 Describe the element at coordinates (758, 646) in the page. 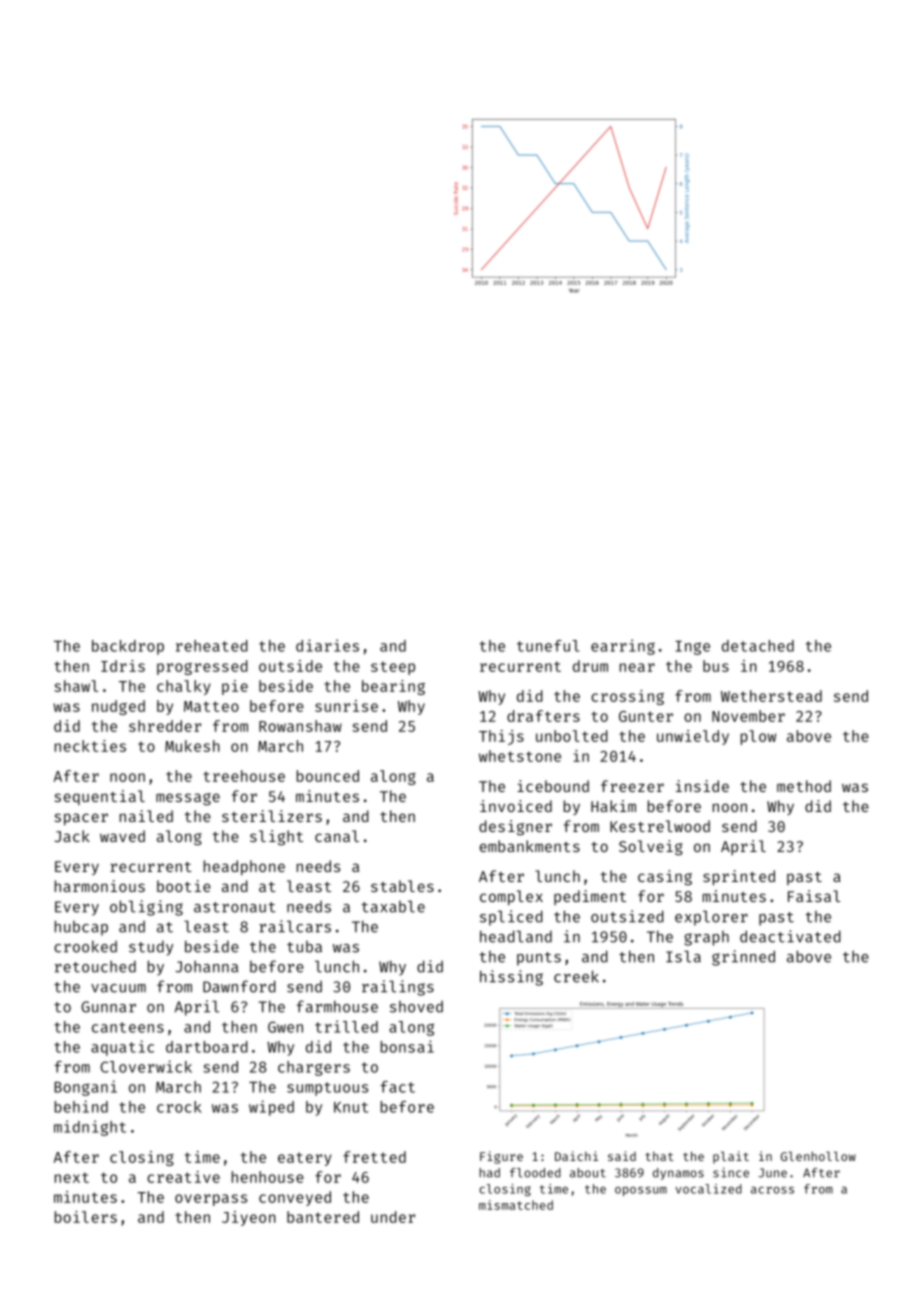

I see `detached` at that location.
